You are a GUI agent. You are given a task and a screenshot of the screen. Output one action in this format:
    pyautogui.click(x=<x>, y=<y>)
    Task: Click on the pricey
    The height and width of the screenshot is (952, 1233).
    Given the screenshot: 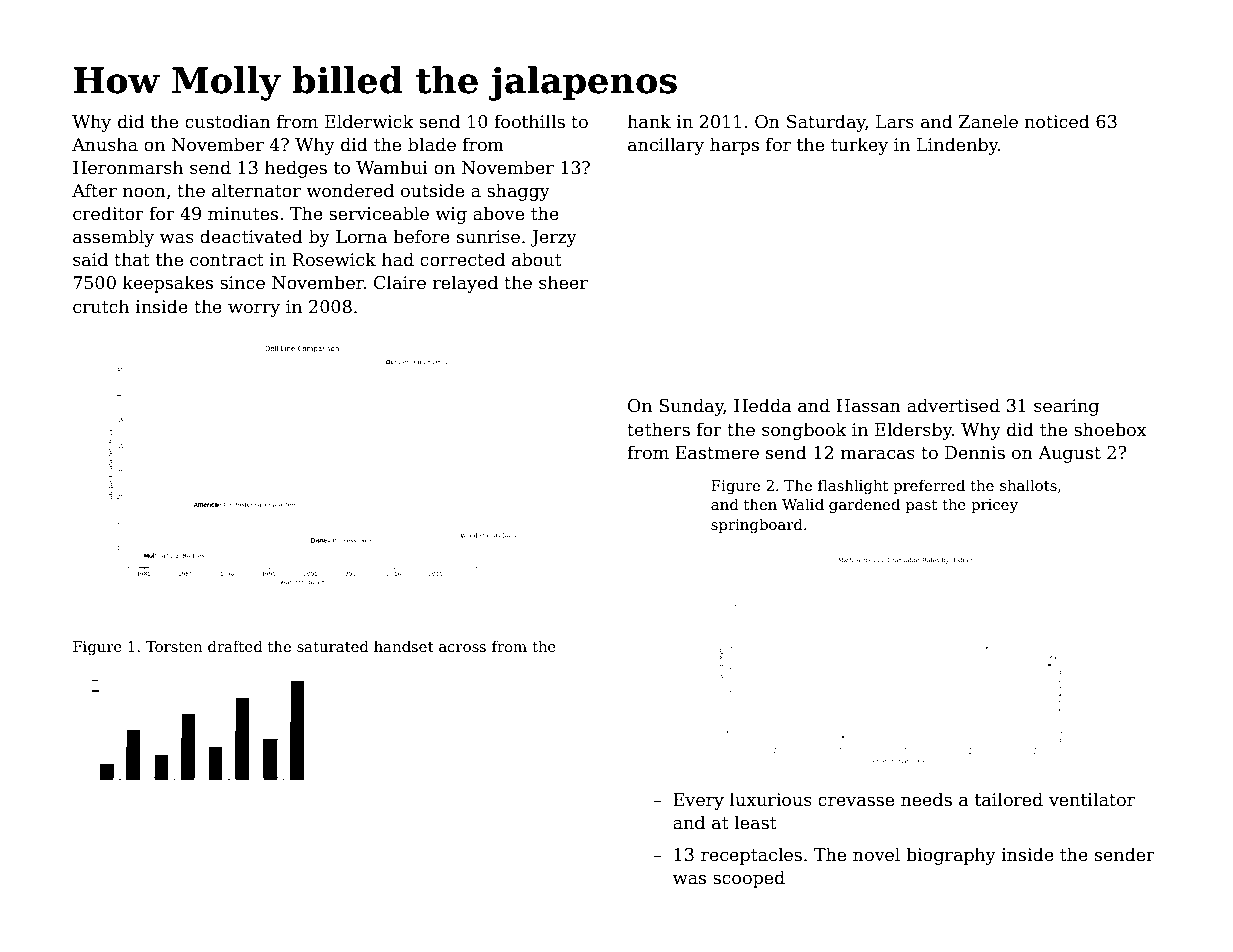 What is the action you would take?
    pyautogui.click(x=994, y=506)
